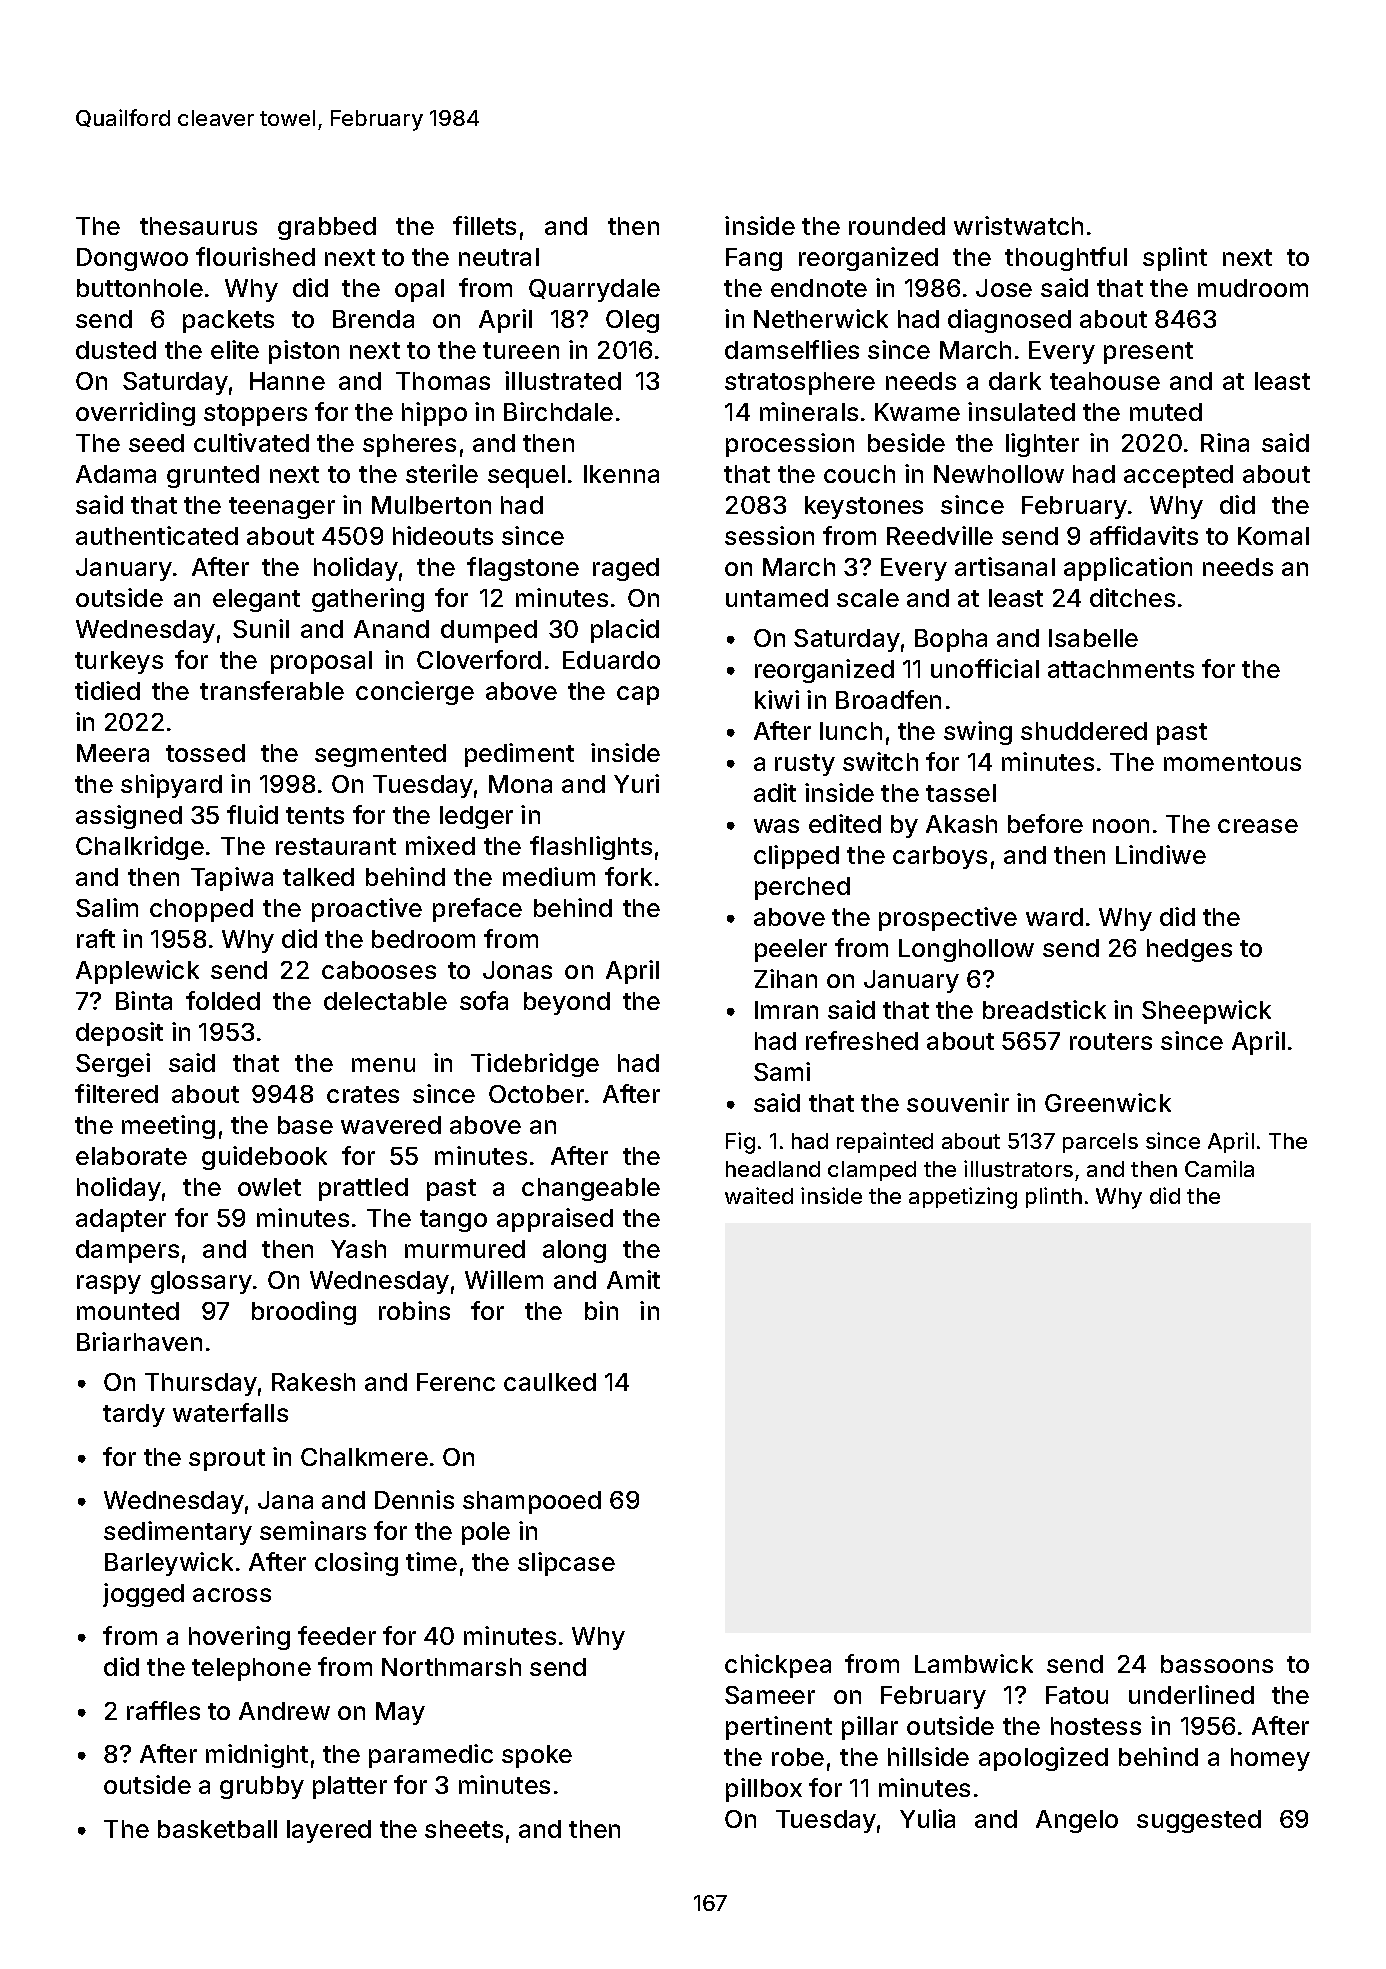  What do you see at coordinates (198, 226) in the screenshot?
I see `thesaurus` at bounding box center [198, 226].
